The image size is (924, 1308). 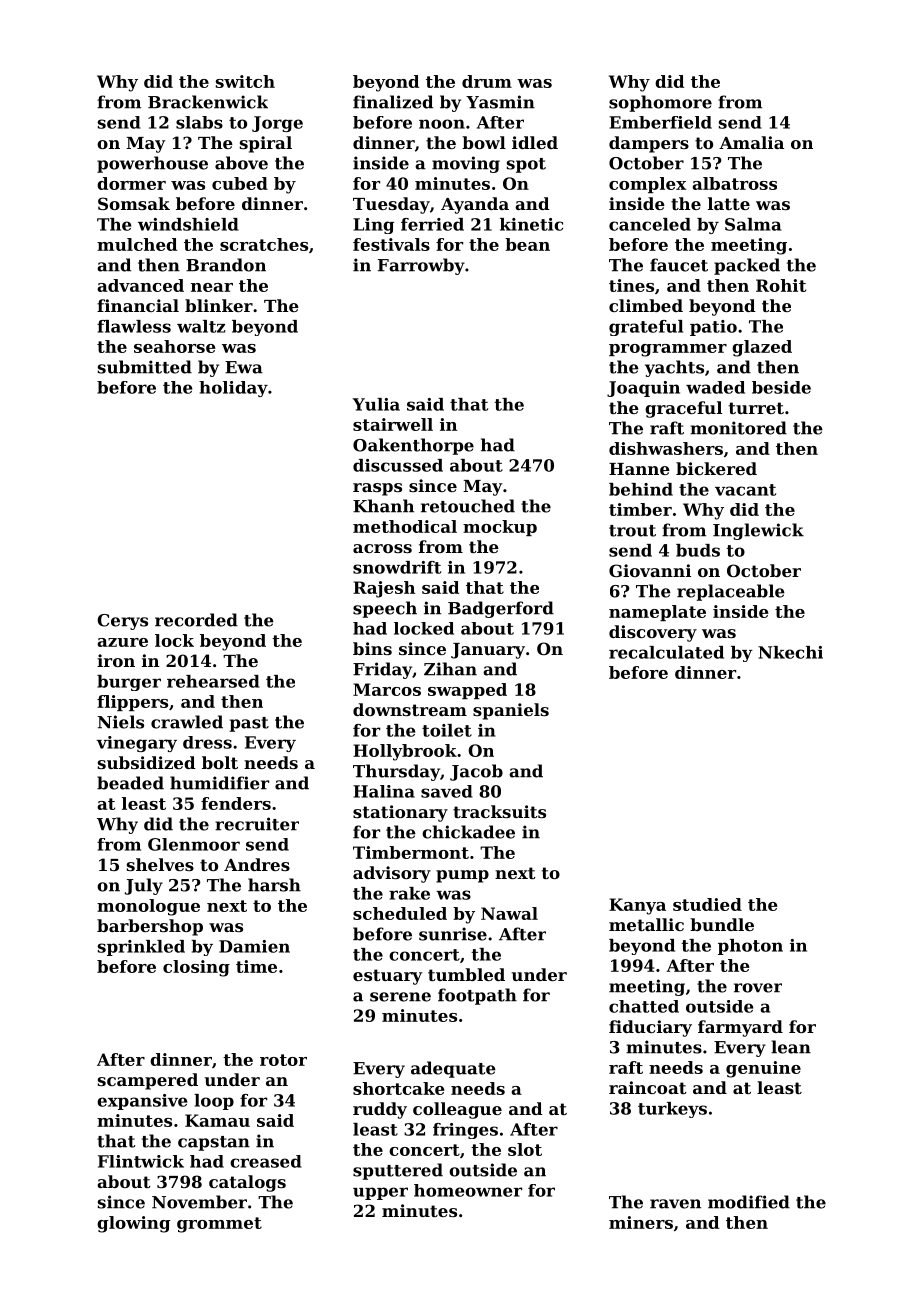 I want to click on time, so click(x=256, y=966).
